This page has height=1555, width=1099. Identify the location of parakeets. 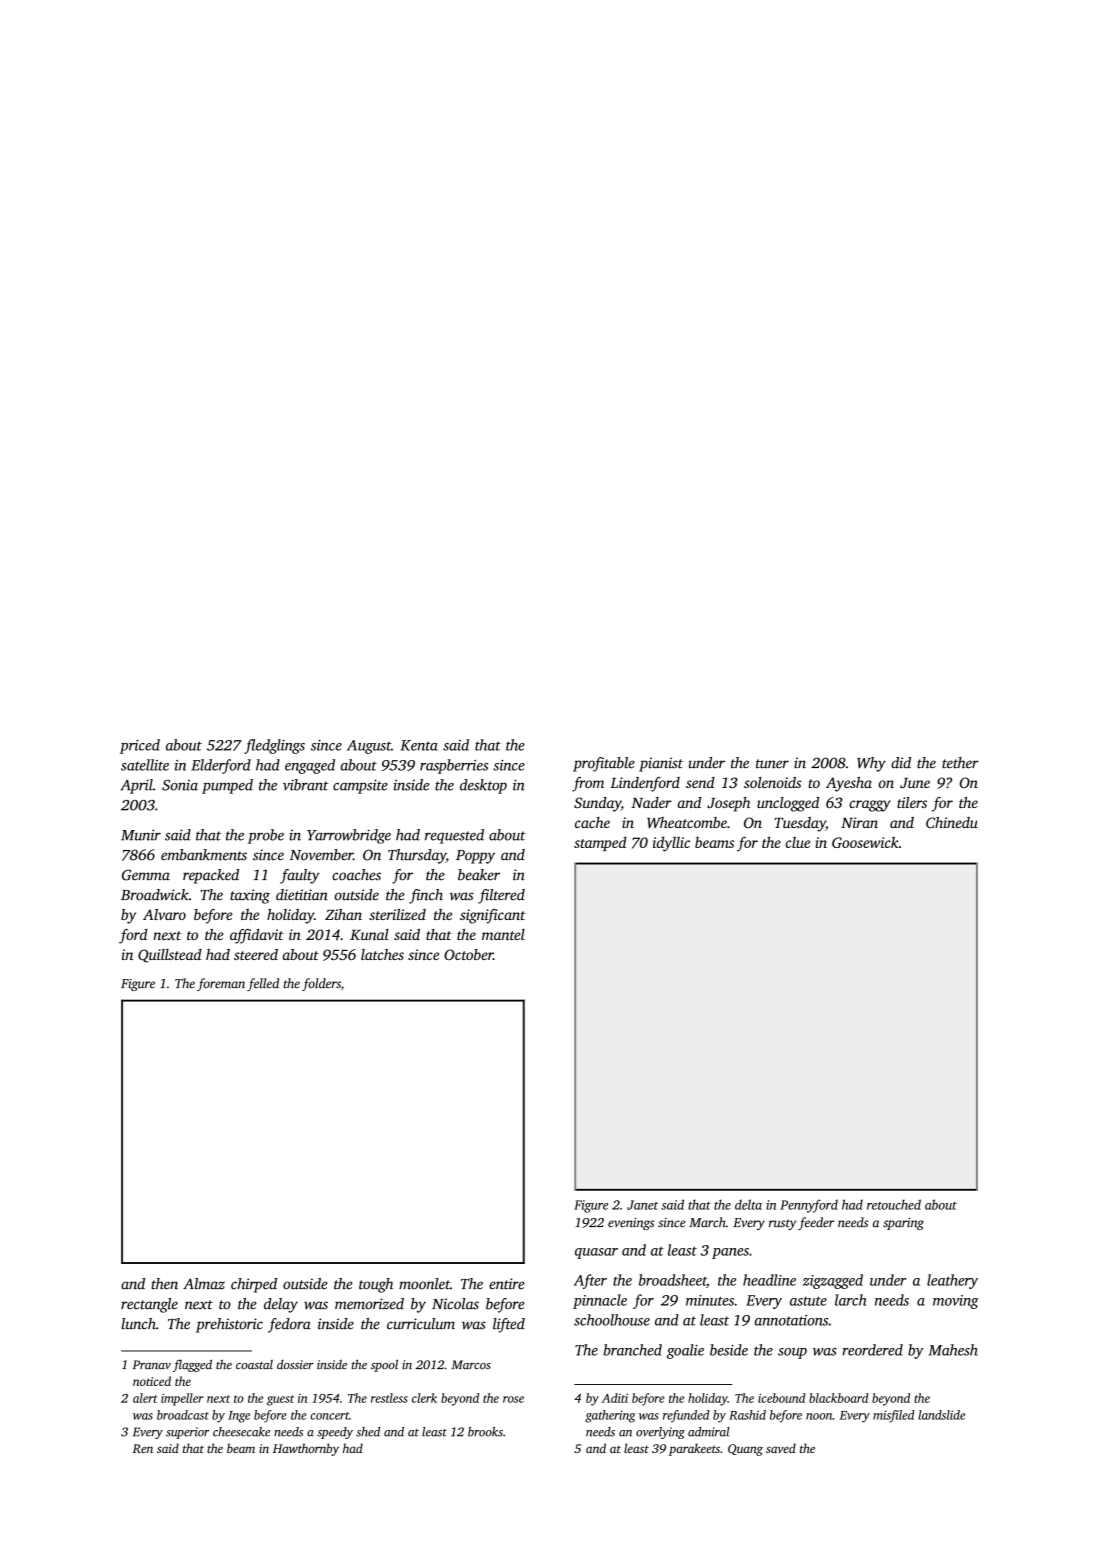
(694, 1449).
